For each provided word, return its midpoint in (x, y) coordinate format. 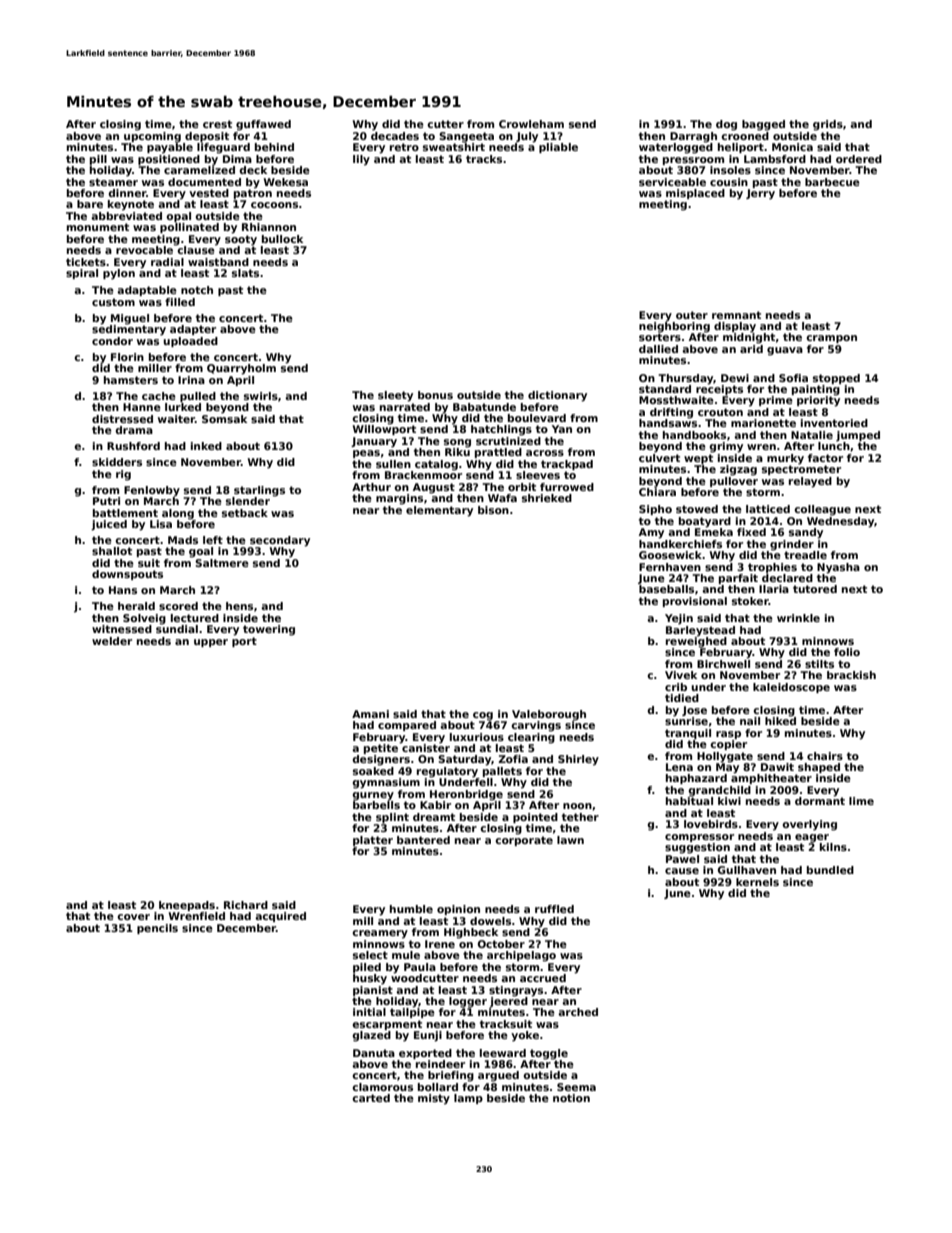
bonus (435, 395)
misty (434, 1099)
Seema (576, 1087)
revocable (144, 250)
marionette (763, 423)
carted (371, 1098)
